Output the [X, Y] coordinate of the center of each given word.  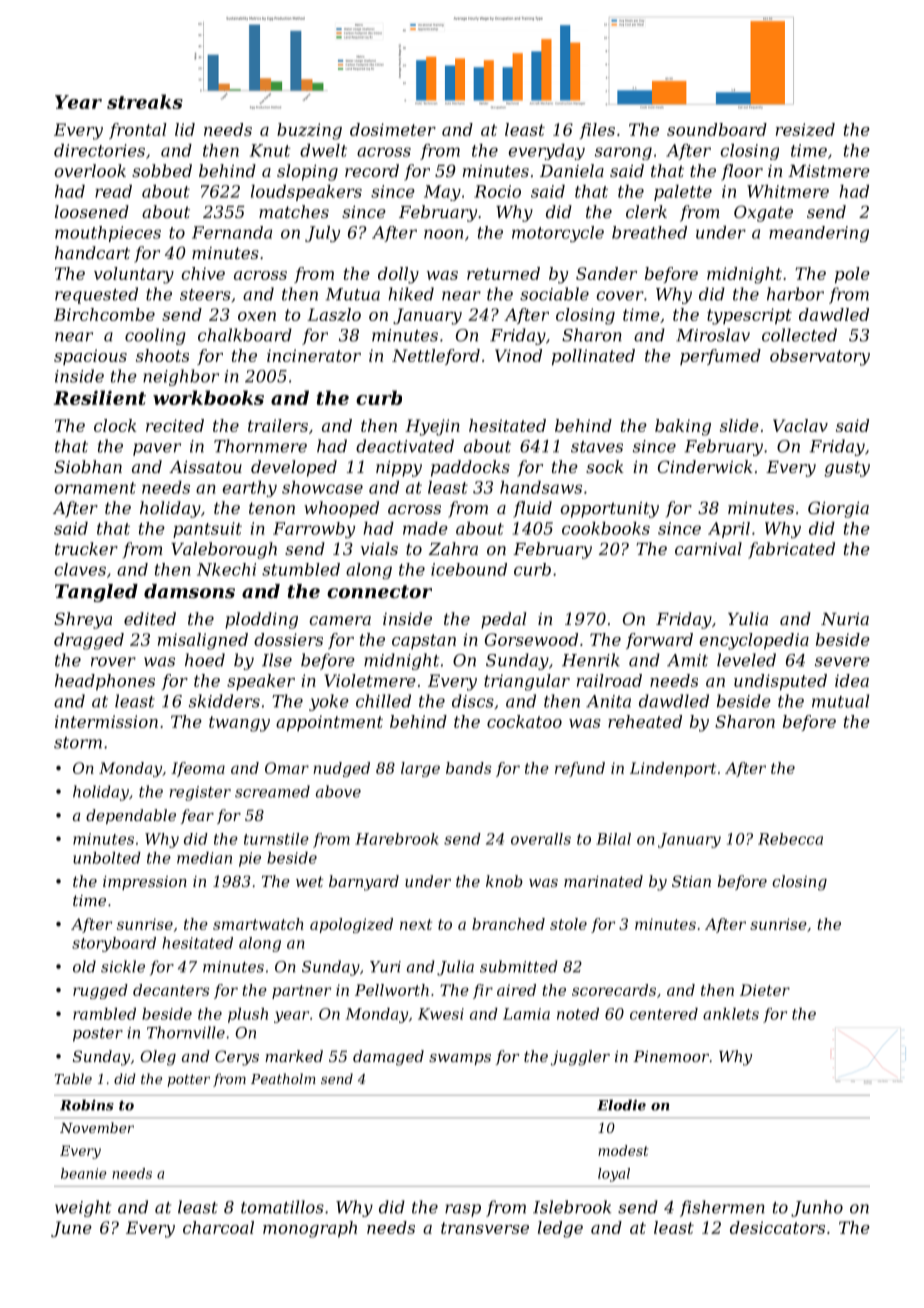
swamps [460, 1059]
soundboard [717, 129]
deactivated [405, 446]
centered [664, 1014]
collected [799, 335]
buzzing [309, 131]
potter [188, 1080]
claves [80, 569]
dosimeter [393, 129]
